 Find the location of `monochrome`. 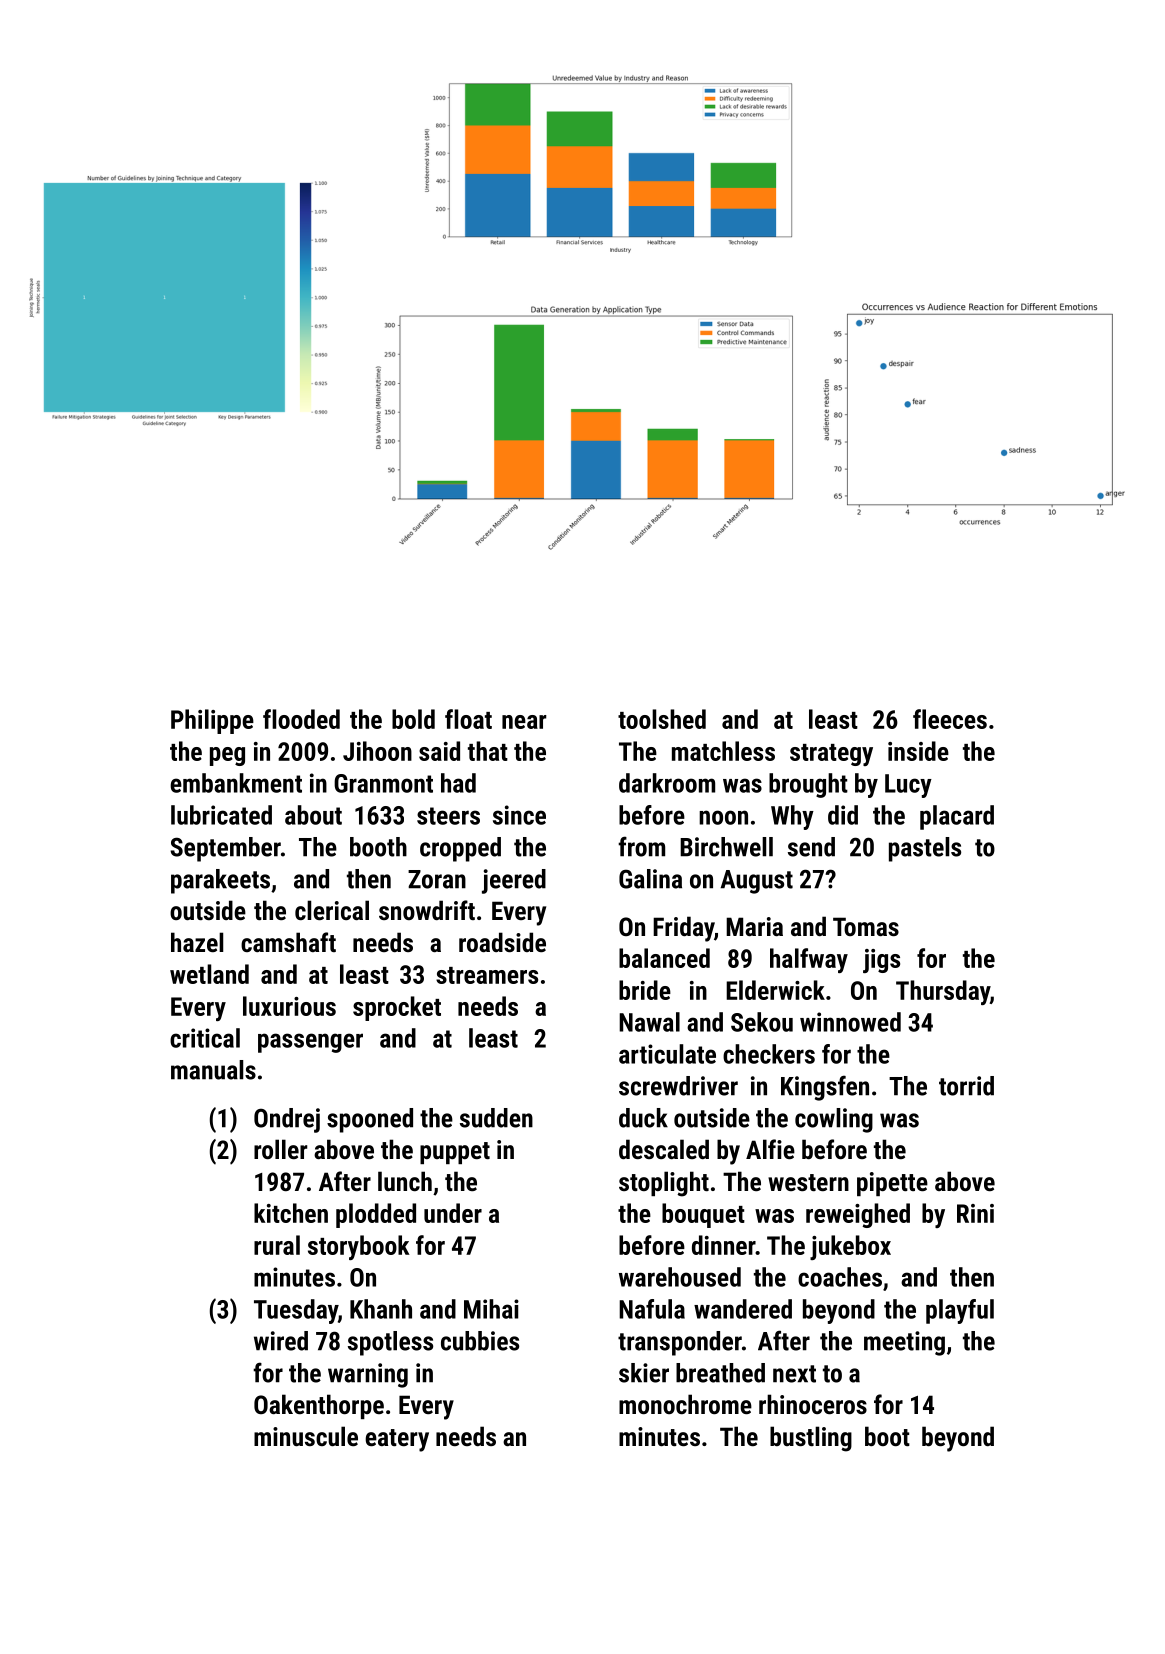

monochrome is located at coordinates (685, 1404).
